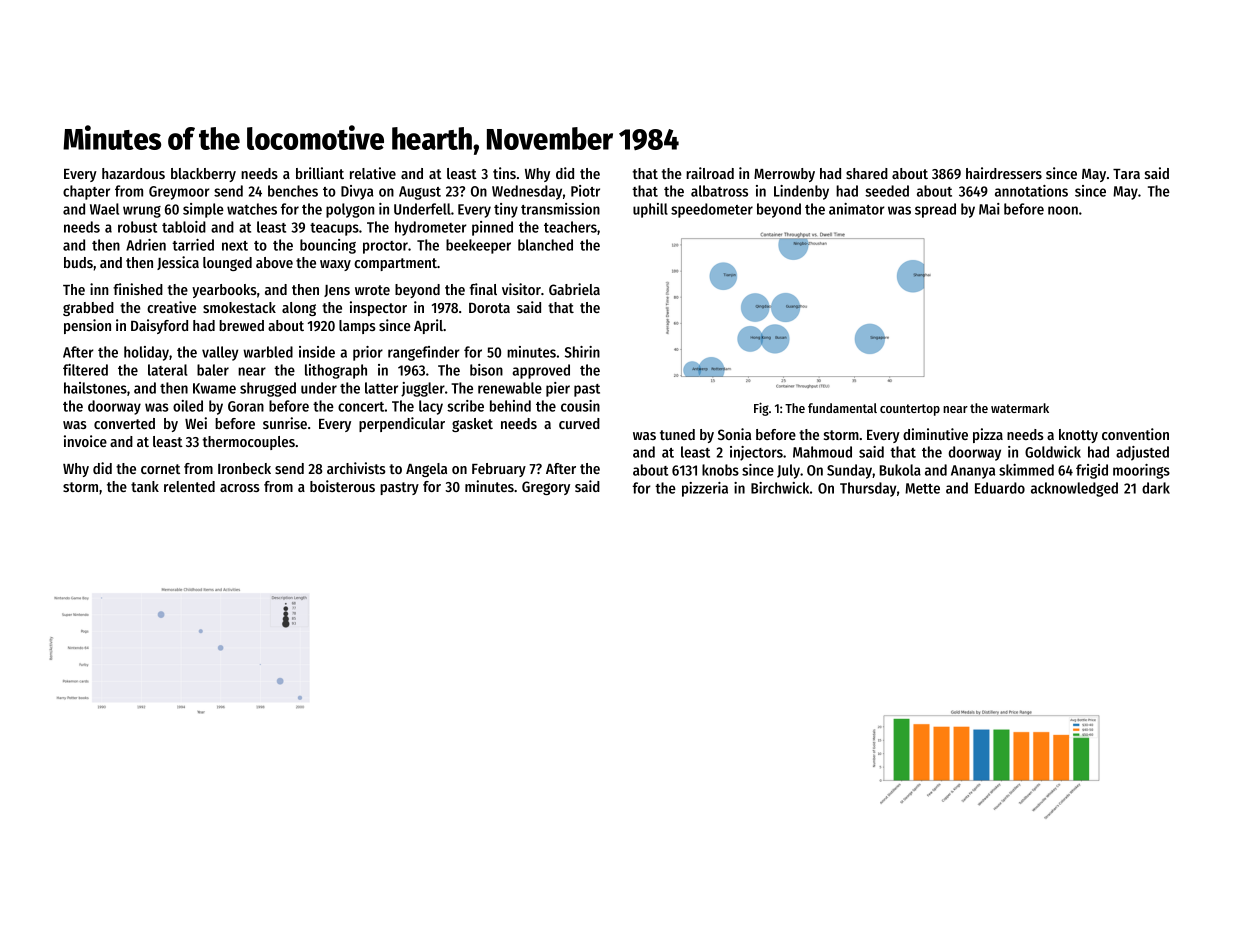  What do you see at coordinates (423, 389) in the document?
I see `juggler` at bounding box center [423, 389].
